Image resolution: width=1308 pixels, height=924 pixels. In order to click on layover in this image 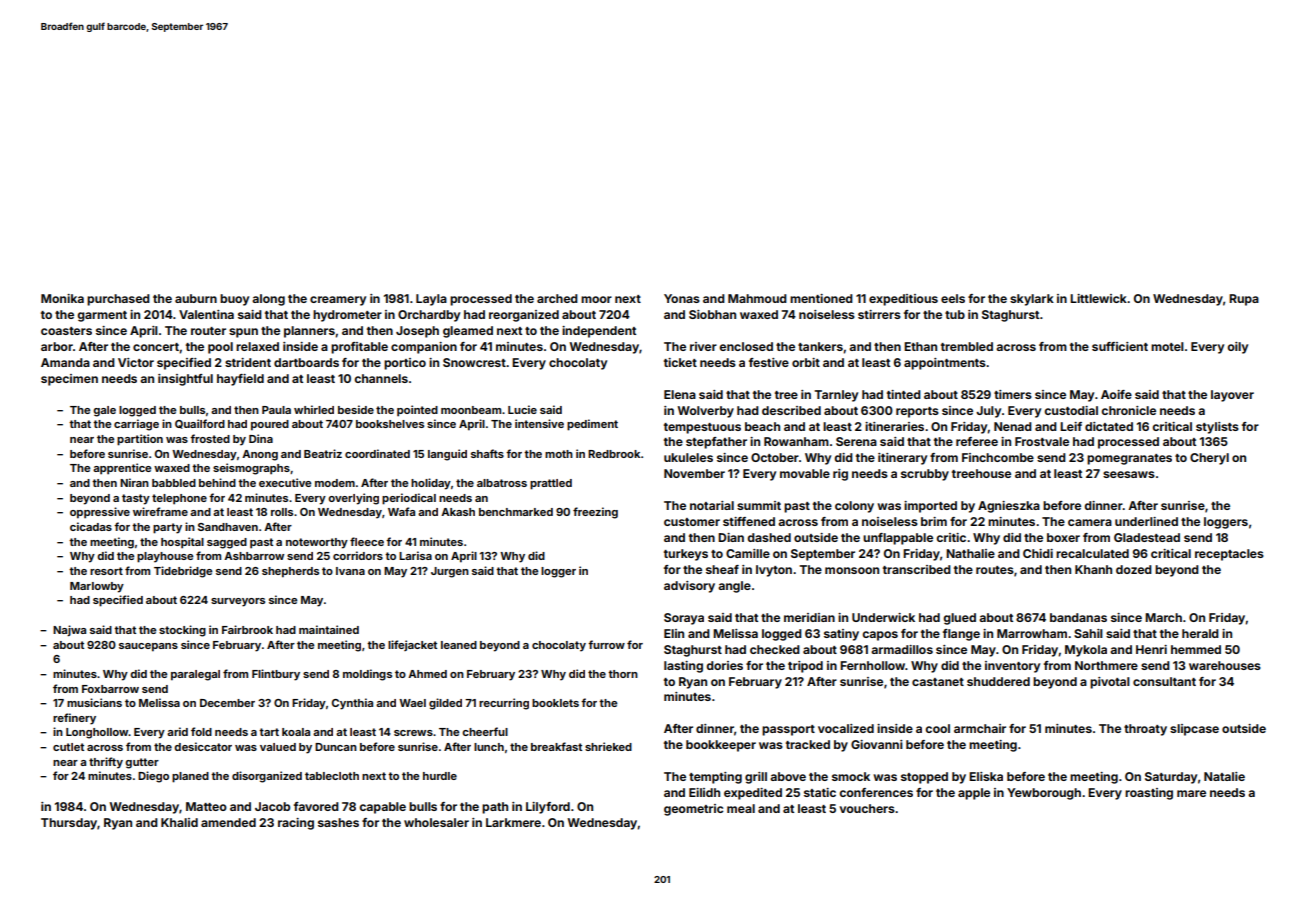, I will do `click(1232, 396)`.
